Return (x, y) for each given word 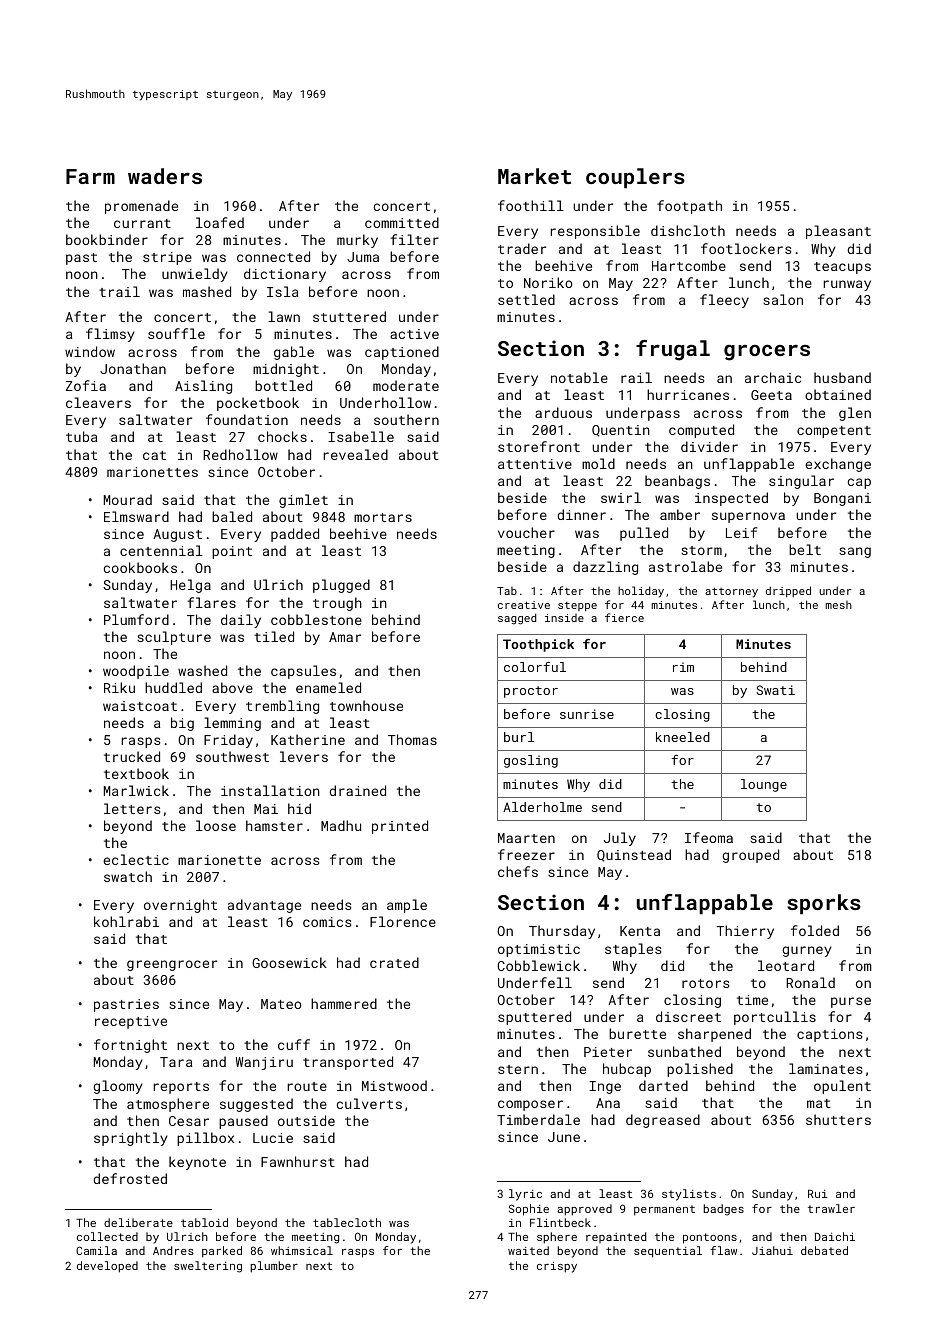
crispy (557, 1267)
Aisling (203, 387)
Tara (176, 1062)
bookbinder (107, 239)
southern (406, 419)
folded (815, 930)
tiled (274, 636)
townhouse (366, 705)
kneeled (683, 737)
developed (107, 1267)
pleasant (838, 232)
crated (394, 962)
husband (842, 377)
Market (534, 176)
